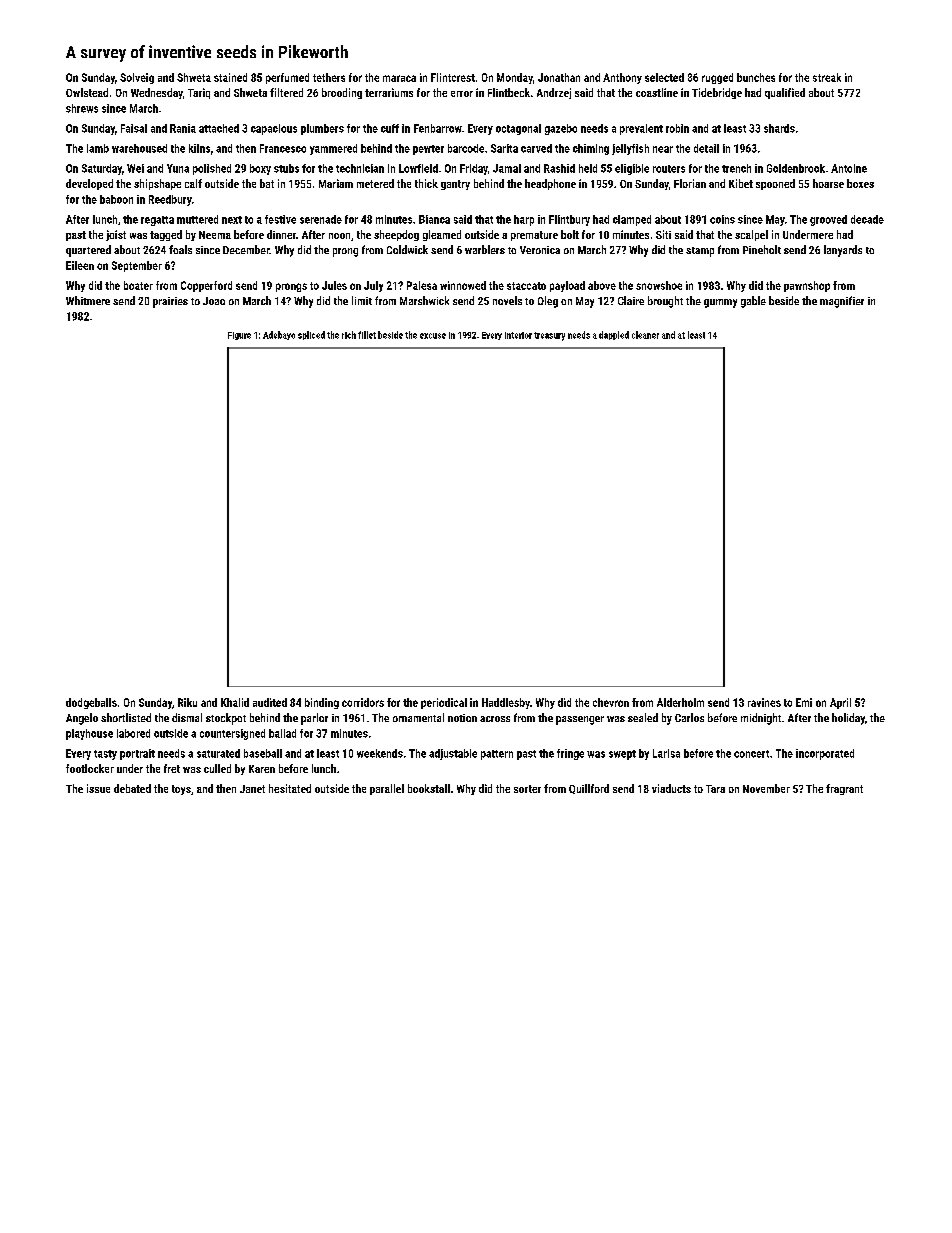  What do you see at coordinates (827, 77) in the page?
I see `streak` at bounding box center [827, 77].
